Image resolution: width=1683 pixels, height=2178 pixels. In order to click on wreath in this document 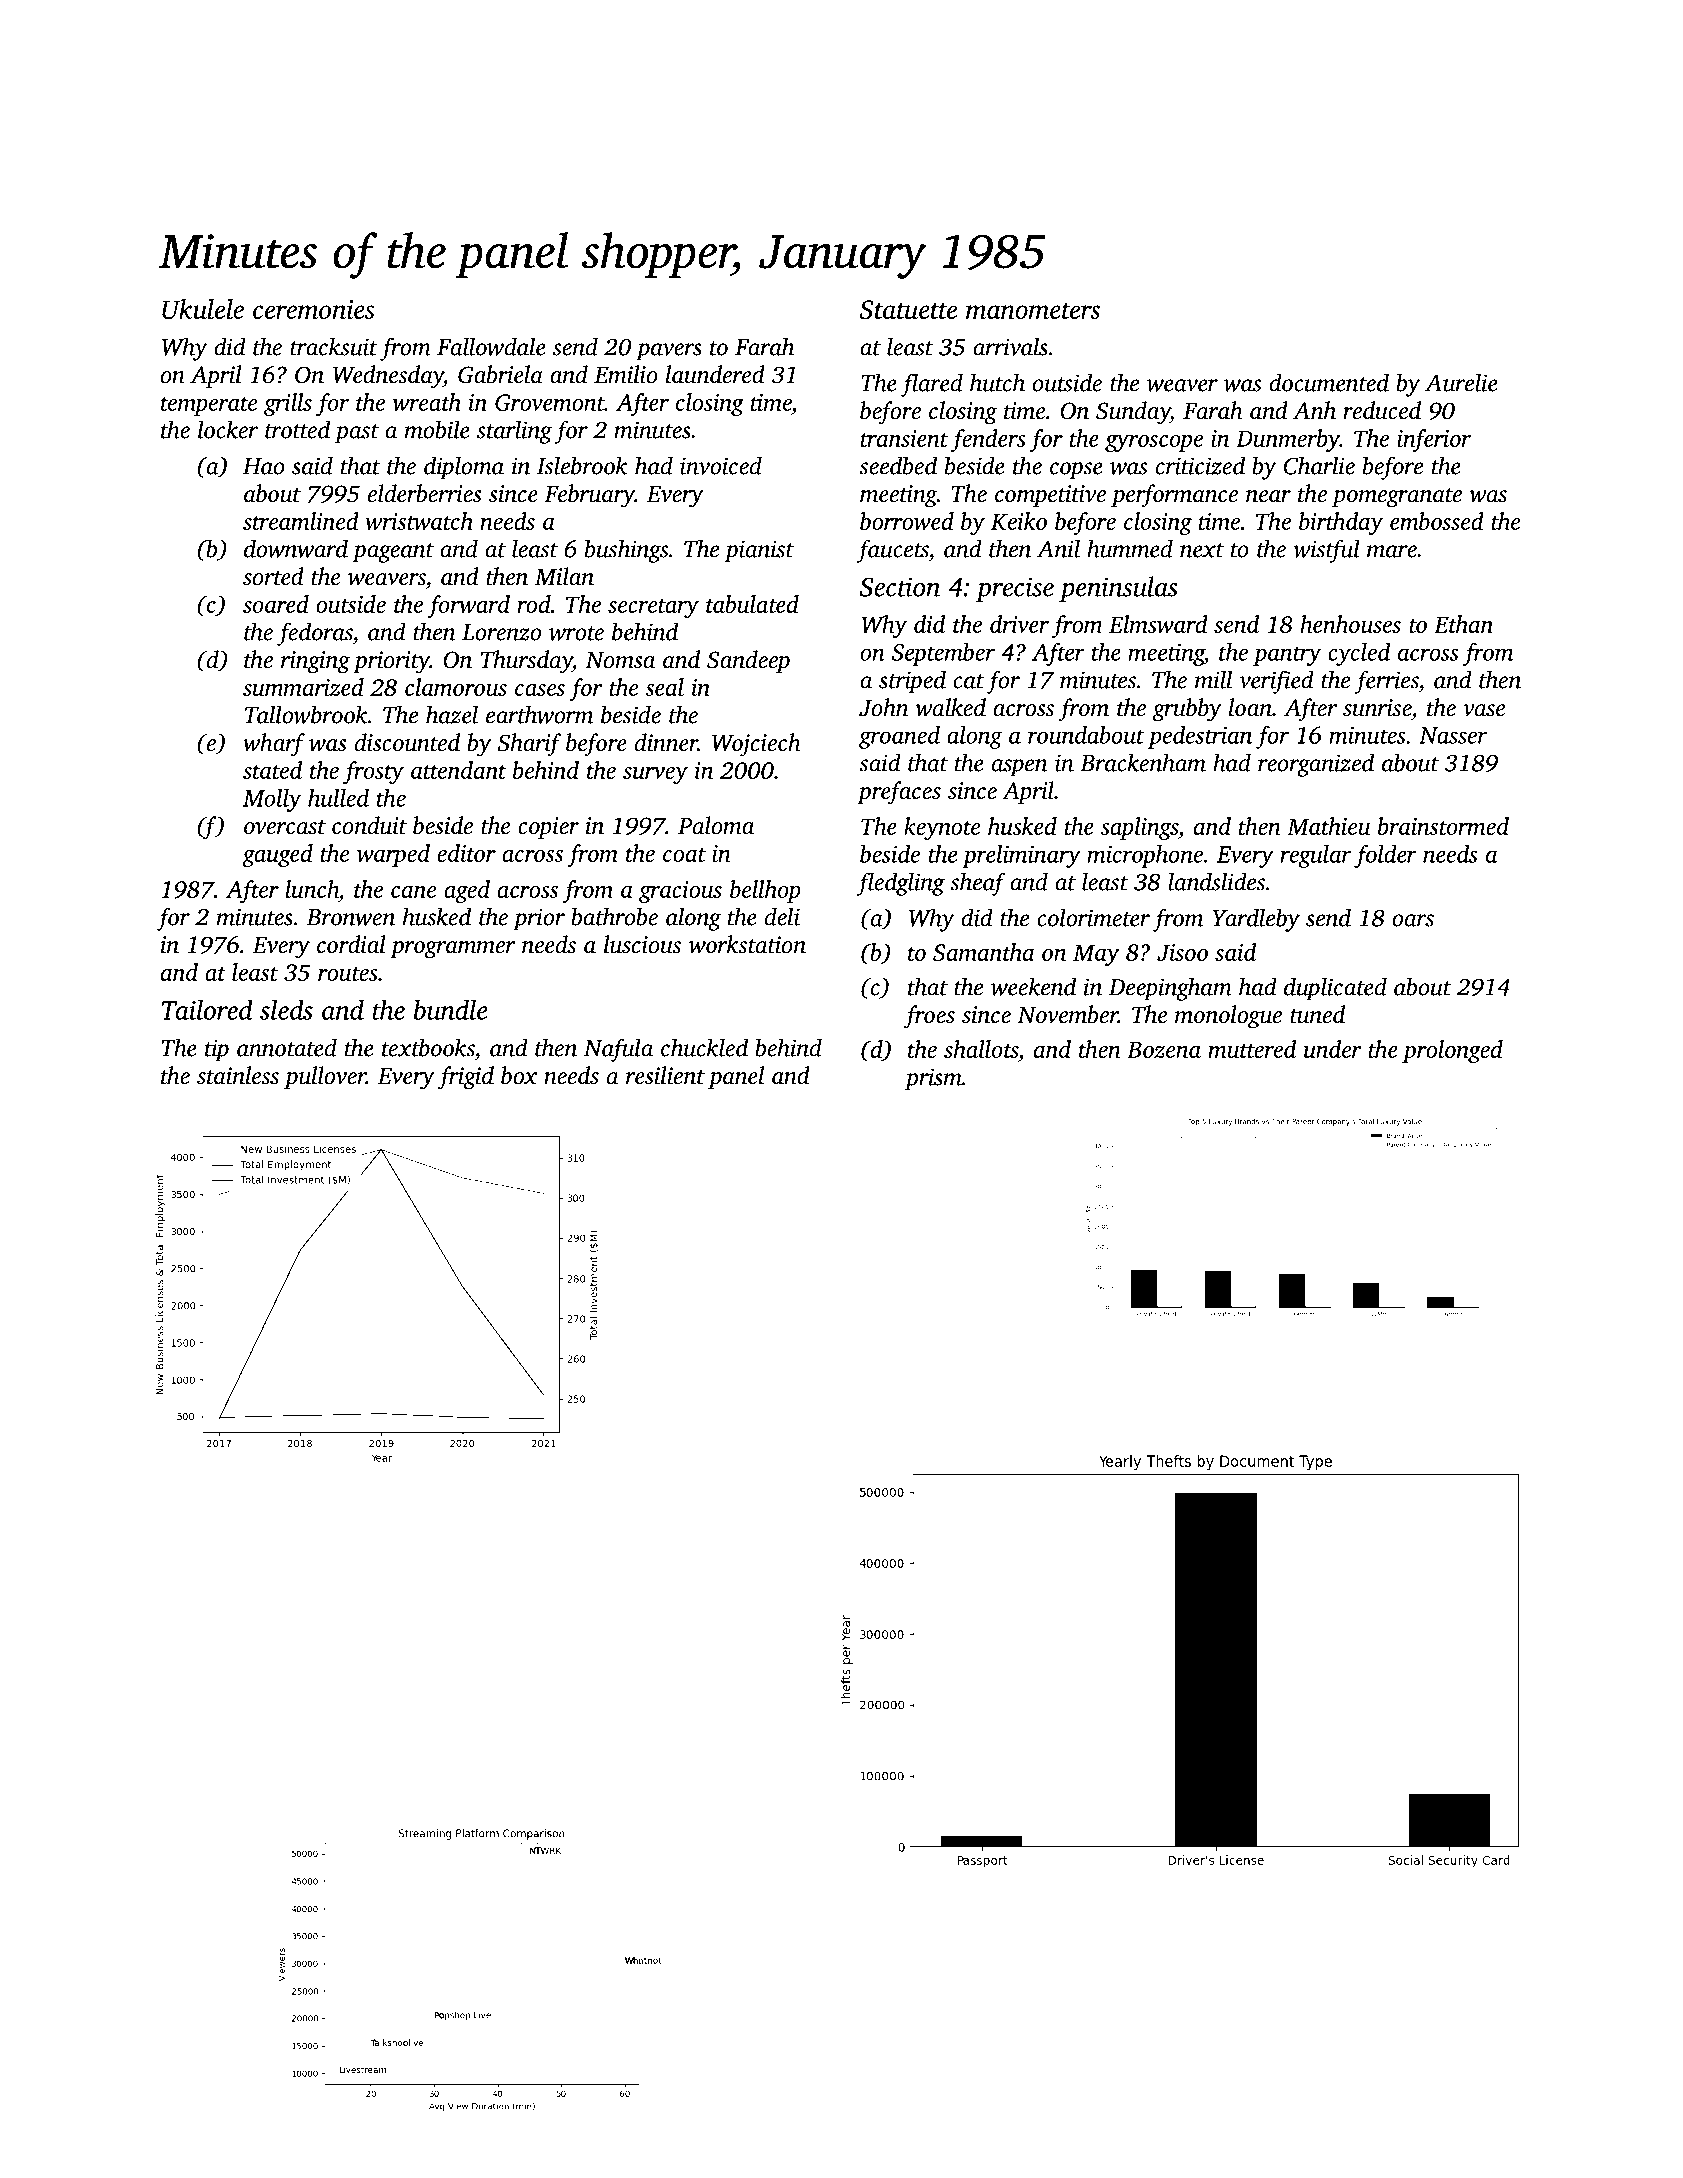, I will do `click(427, 402)`.
